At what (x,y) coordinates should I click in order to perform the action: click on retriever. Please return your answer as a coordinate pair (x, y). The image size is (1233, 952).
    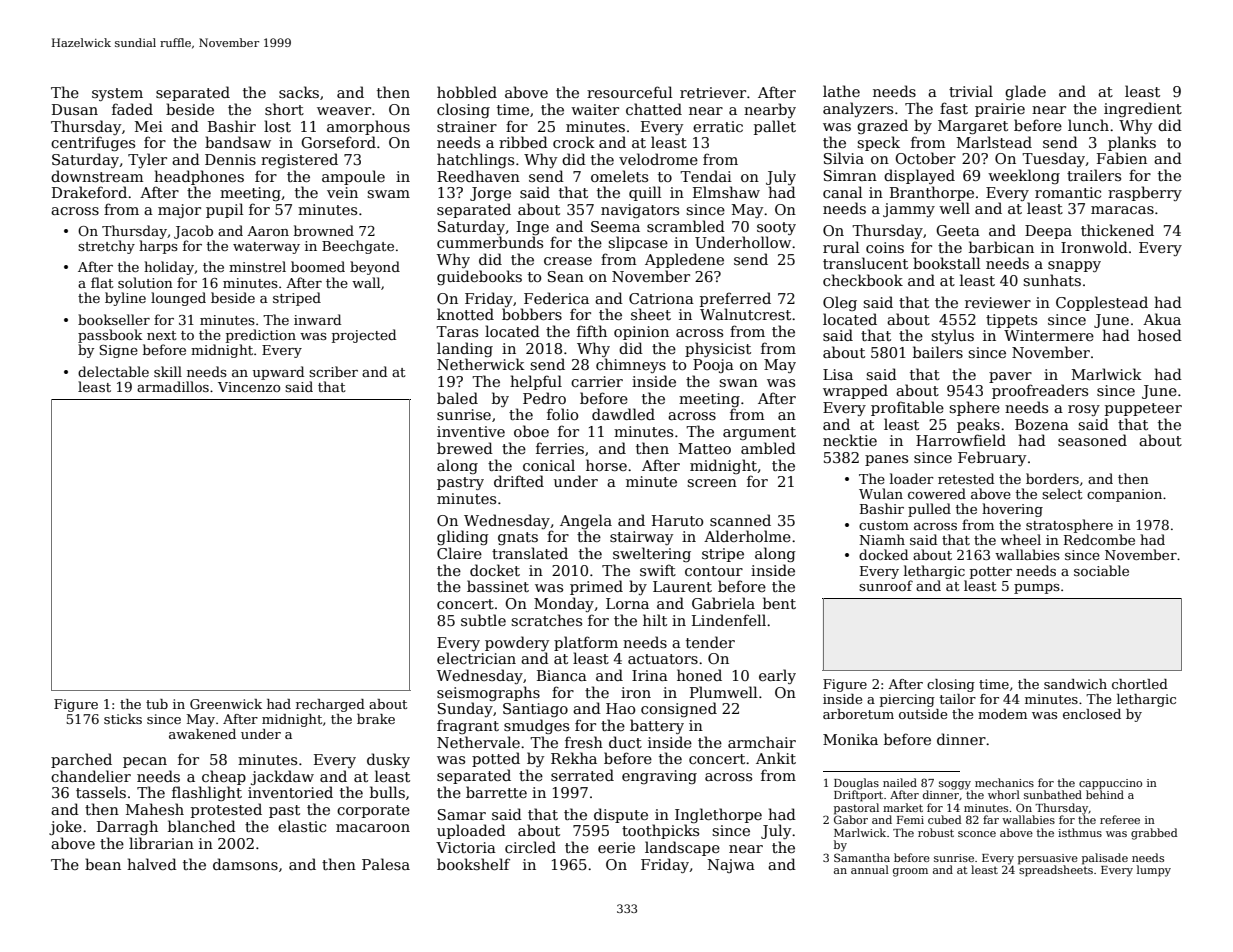
    Looking at the image, I should click on (713, 92).
